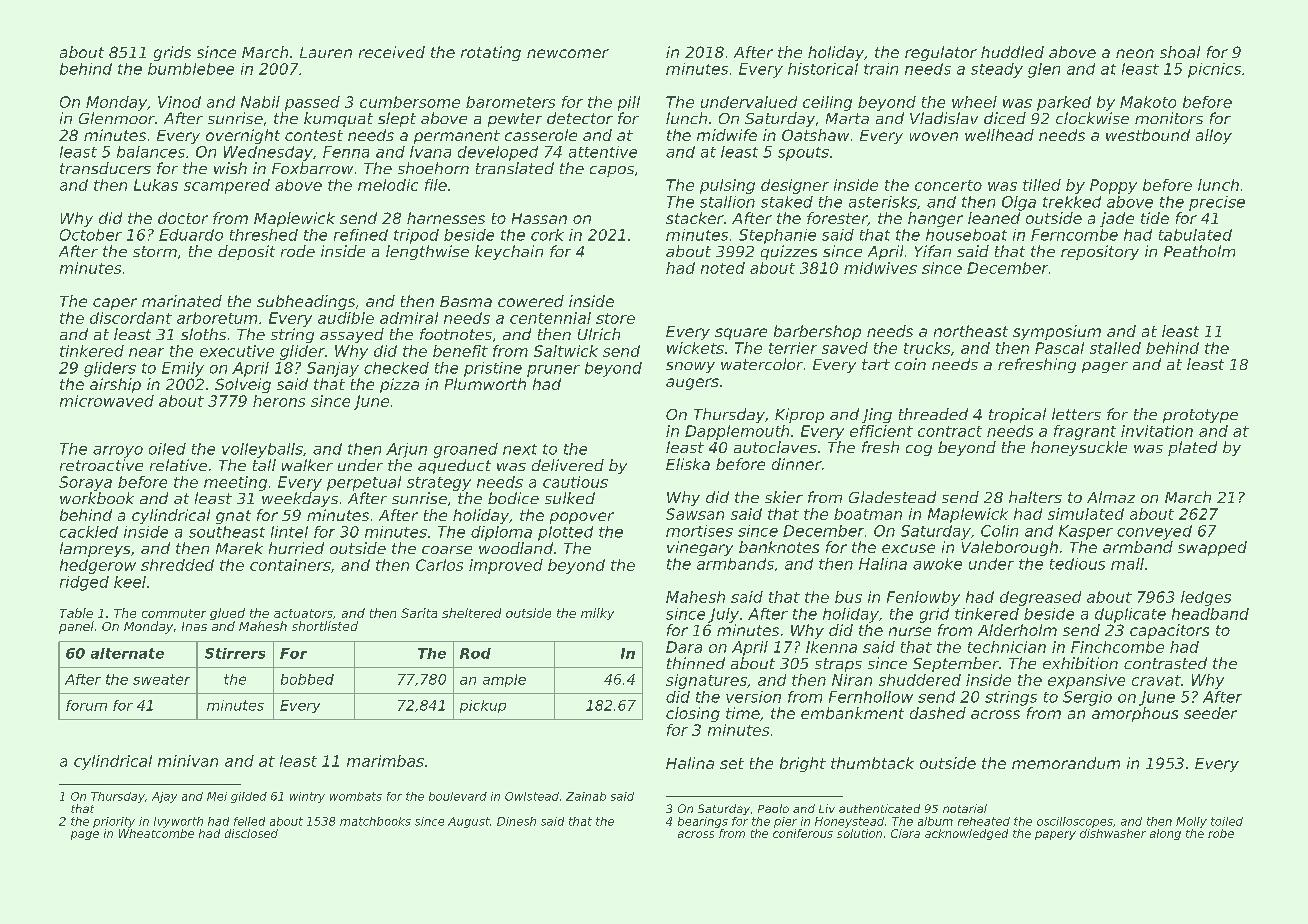  I want to click on caper, so click(115, 304).
